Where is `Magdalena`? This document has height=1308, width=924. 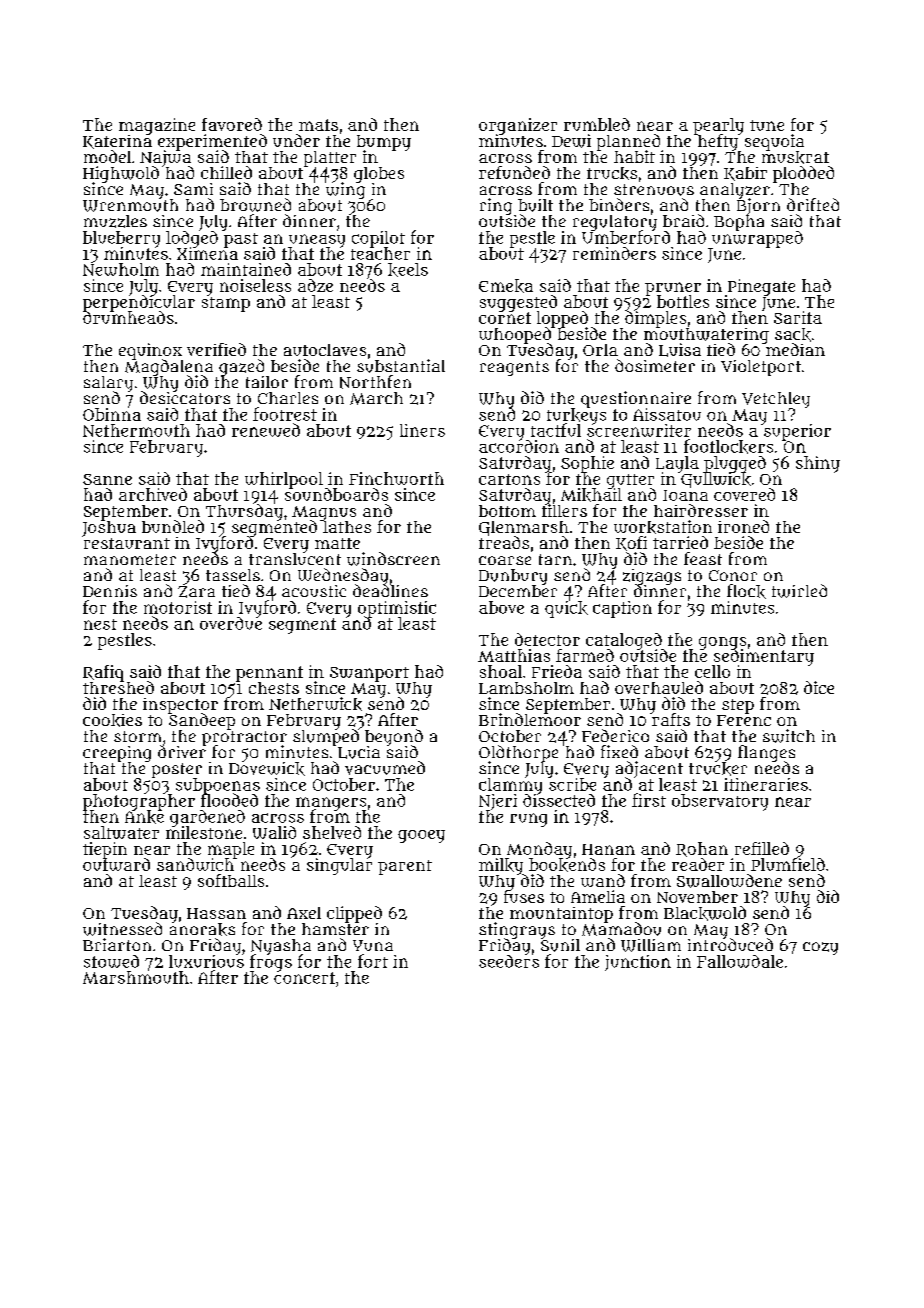
Magdalena is located at coordinates (169, 368).
